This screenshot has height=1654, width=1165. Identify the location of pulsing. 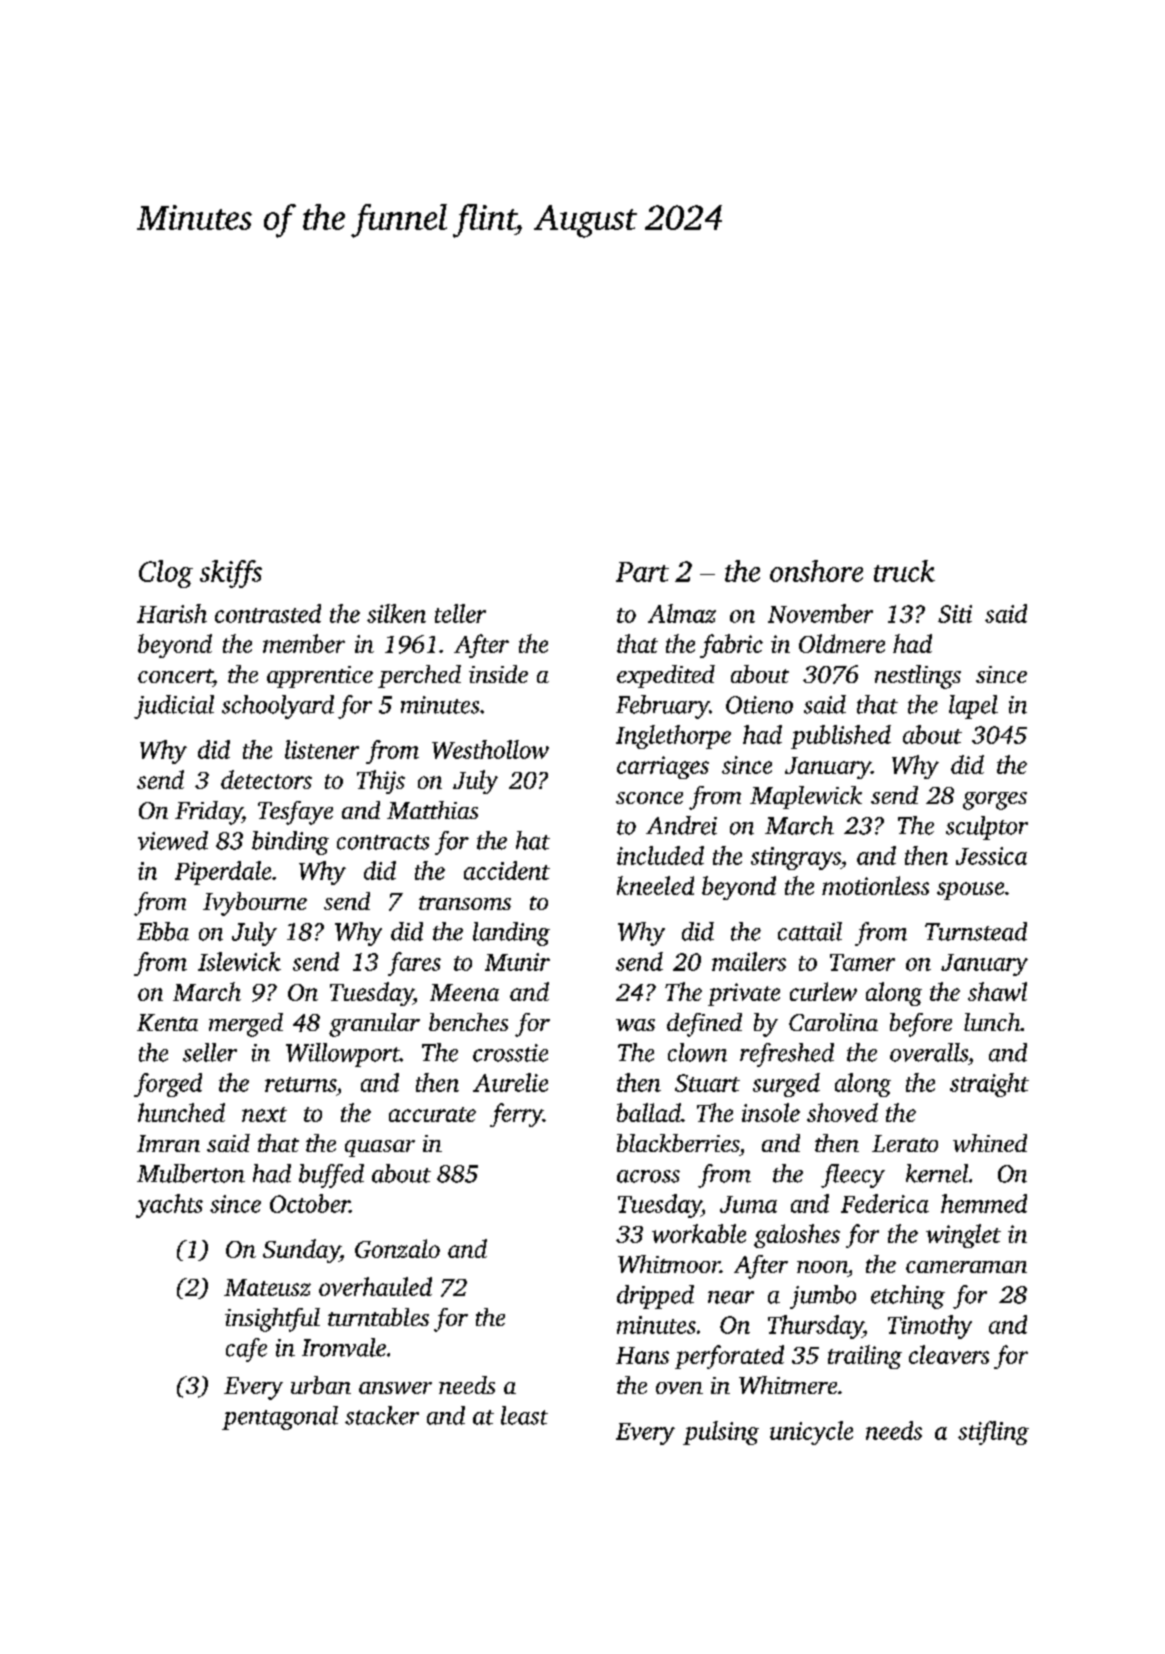
(721, 1433).
